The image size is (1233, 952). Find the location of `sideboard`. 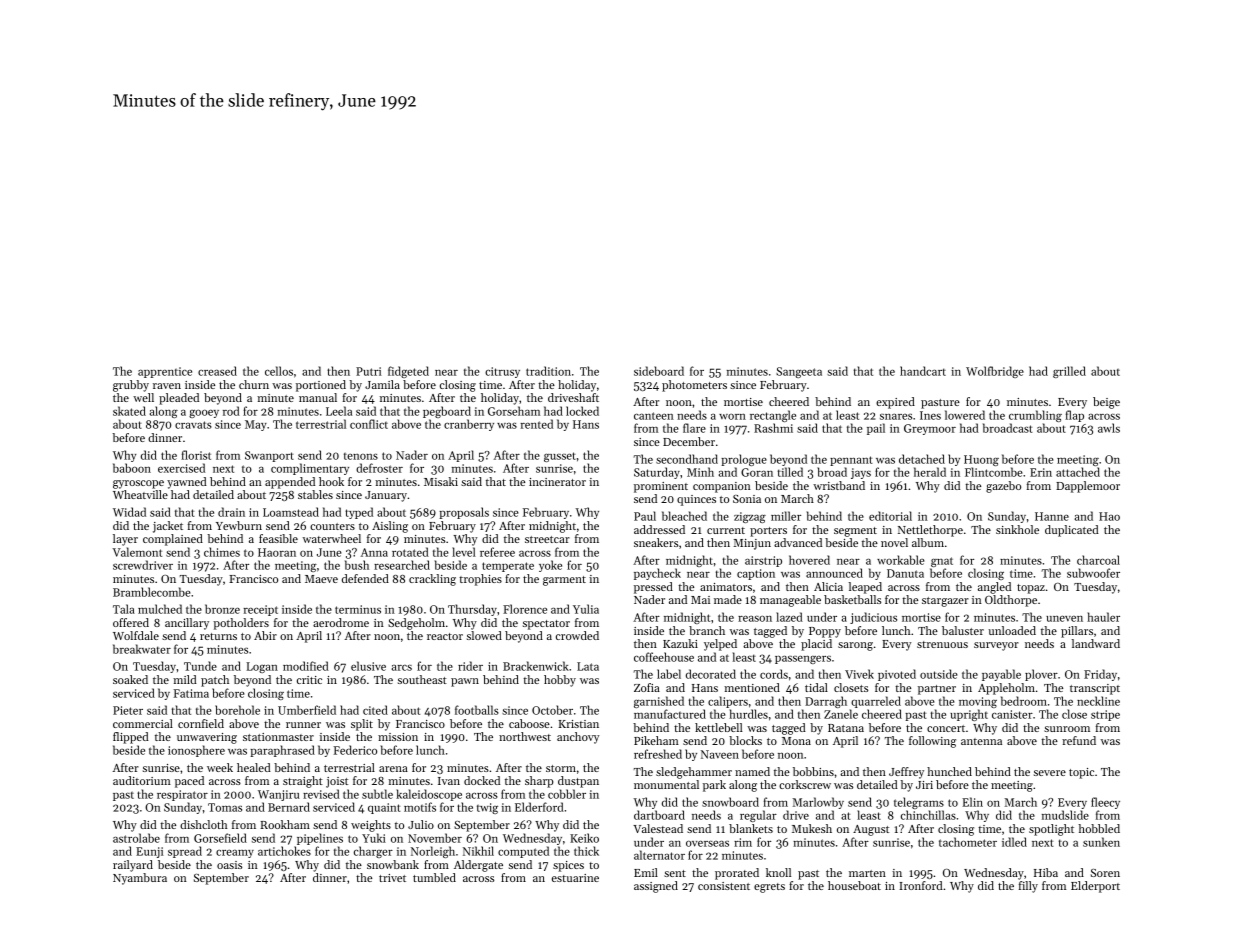

sideboard is located at coordinates (659, 371).
